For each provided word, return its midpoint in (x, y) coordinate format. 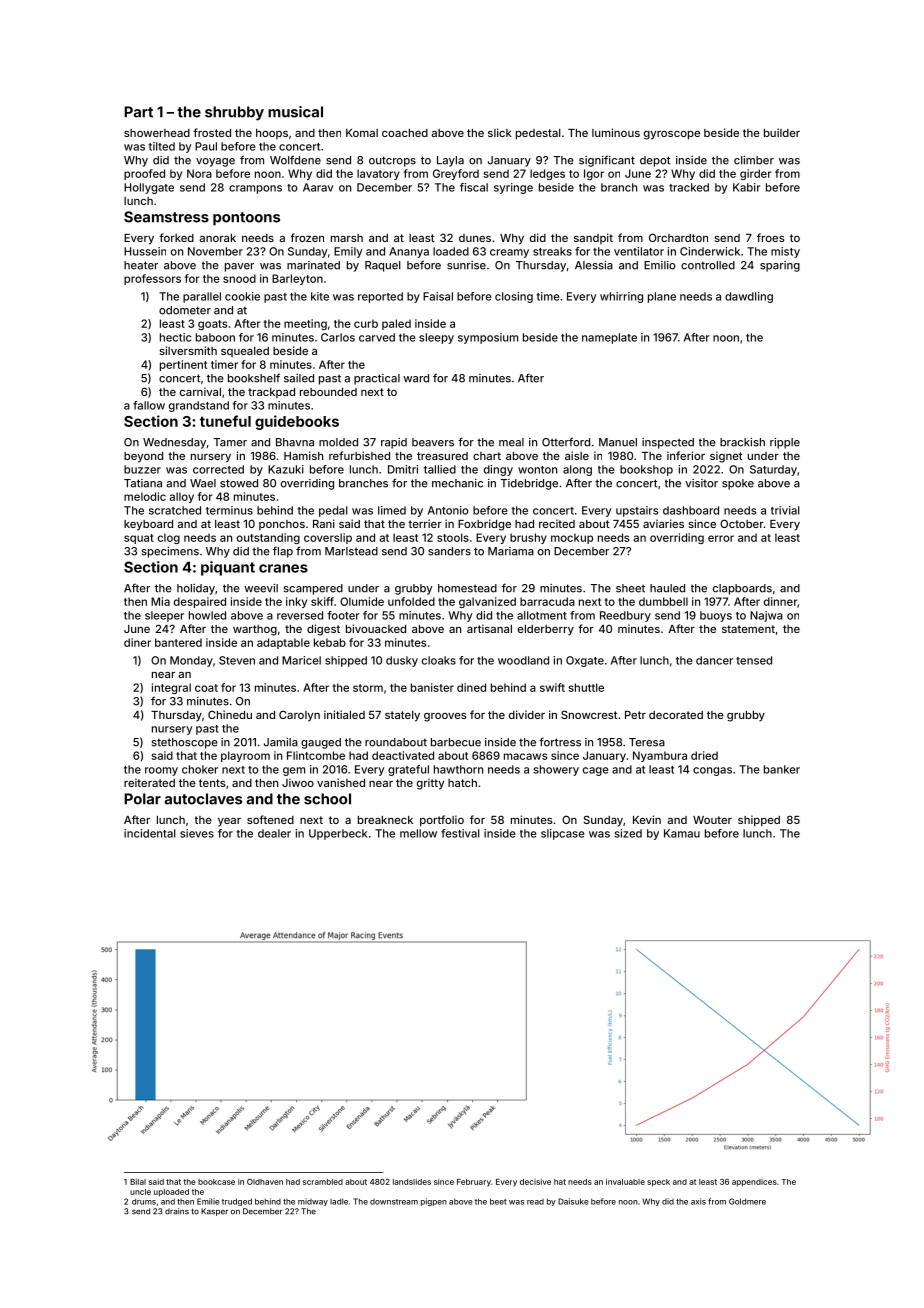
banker (782, 769)
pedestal (538, 134)
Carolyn (299, 716)
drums (144, 1201)
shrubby (234, 113)
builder (782, 132)
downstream (394, 1202)
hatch (462, 783)
